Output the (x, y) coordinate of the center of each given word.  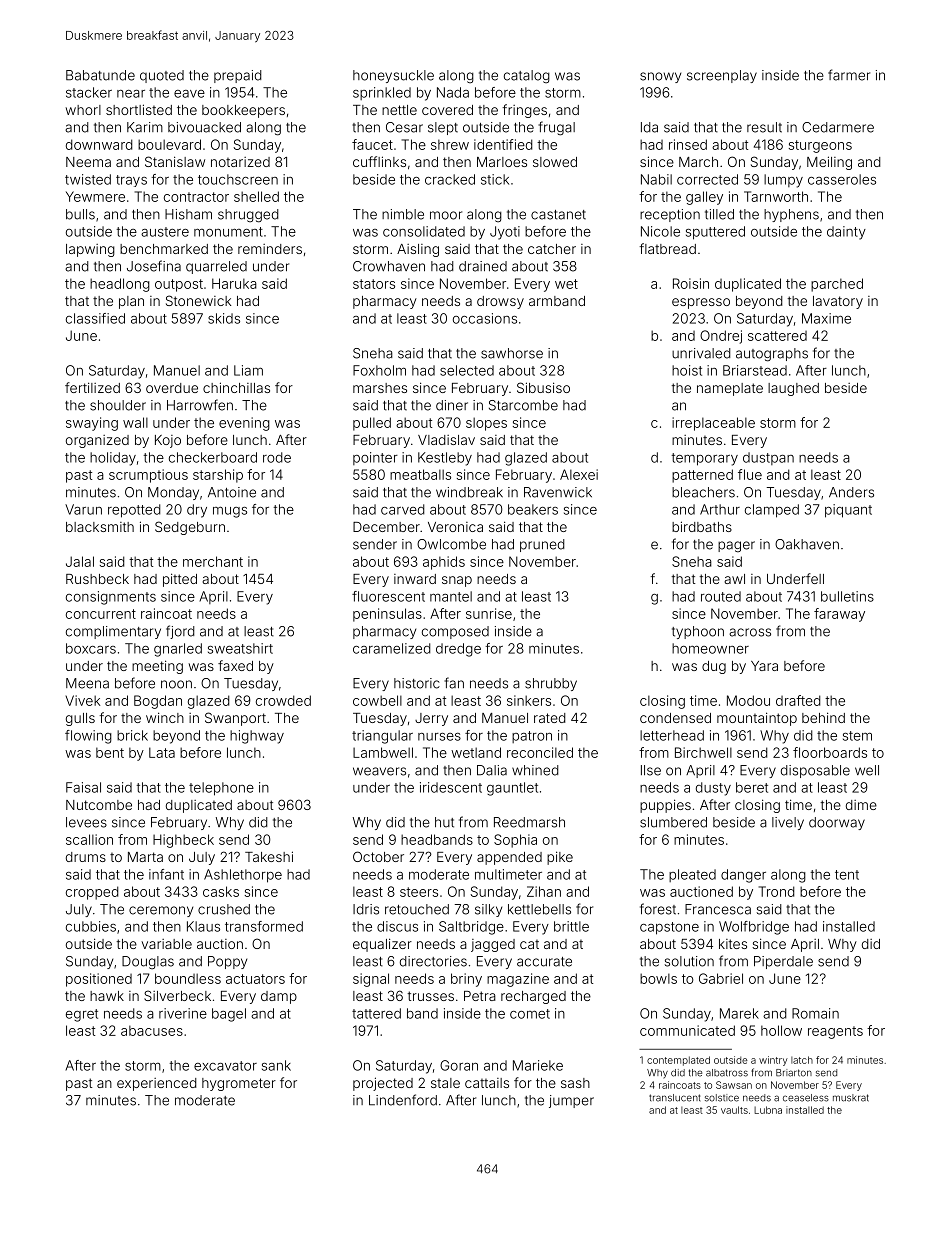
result (764, 127)
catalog (527, 77)
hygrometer (239, 1084)
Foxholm (379, 370)
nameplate (730, 389)
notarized (240, 162)
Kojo (168, 441)
